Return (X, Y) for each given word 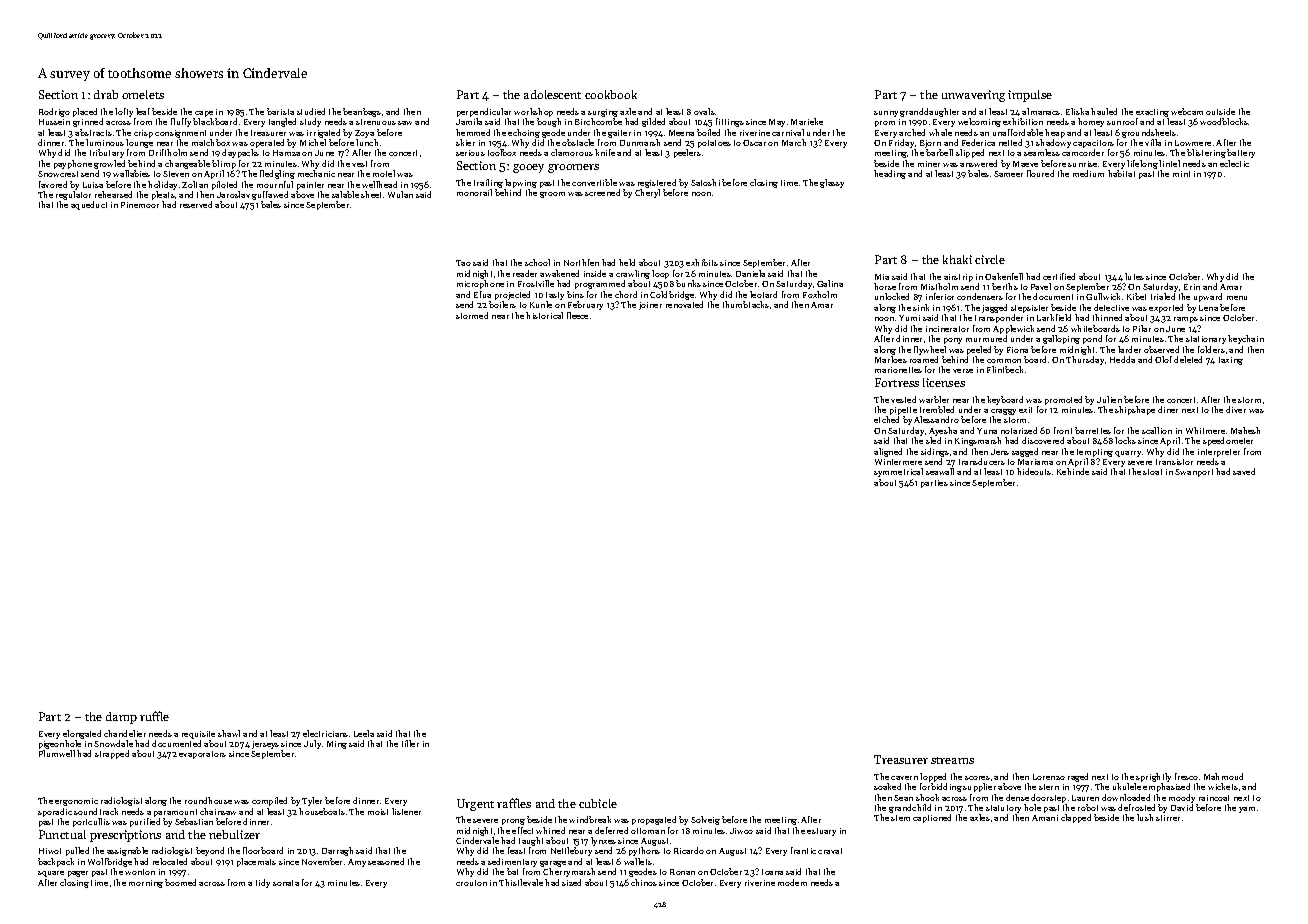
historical (544, 315)
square (51, 874)
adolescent (552, 94)
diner (1168, 409)
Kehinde (1073, 471)
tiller (410, 743)
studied (311, 111)
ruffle (154, 716)
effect (522, 830)
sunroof (1122, 121)
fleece (577, 315)
